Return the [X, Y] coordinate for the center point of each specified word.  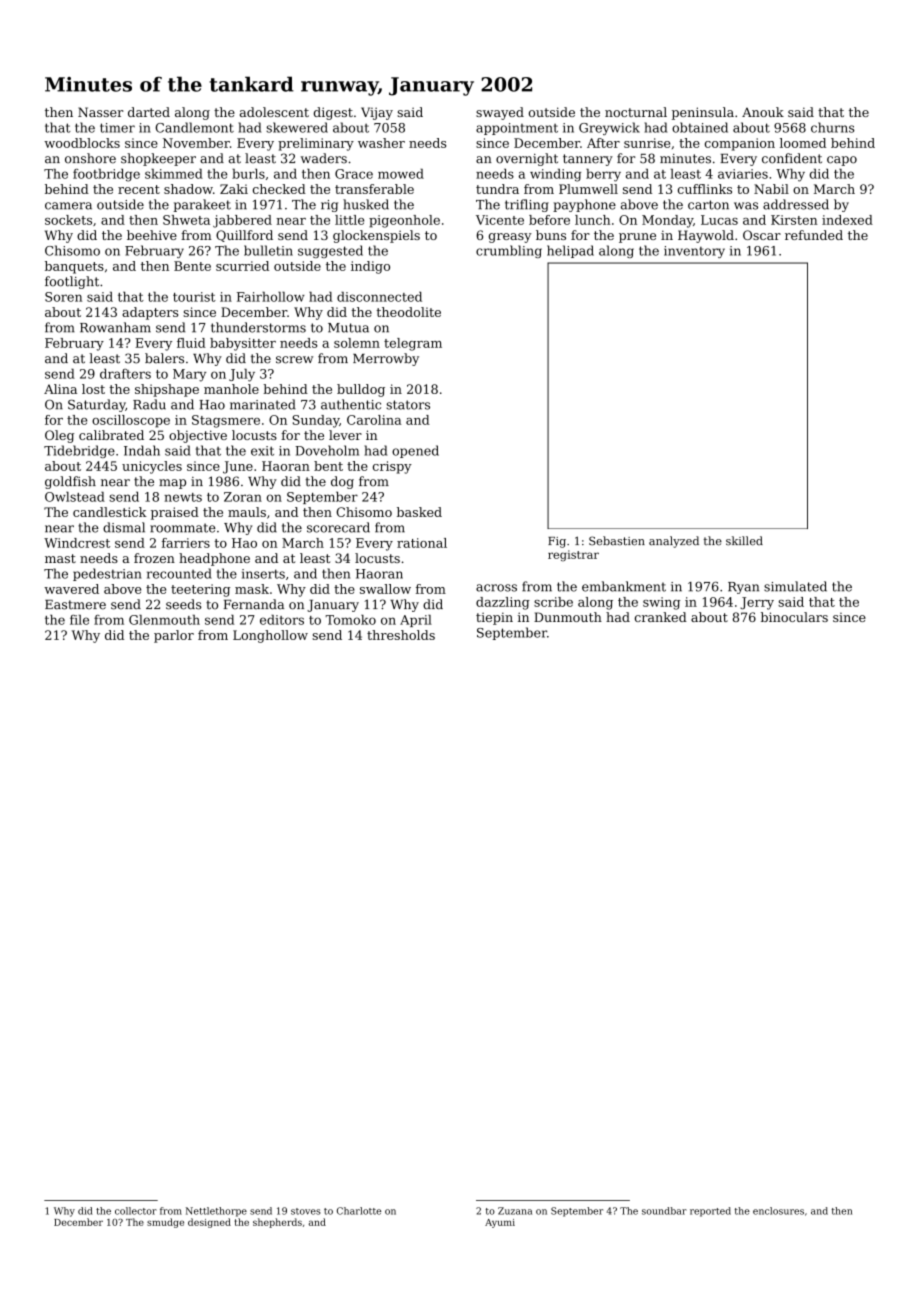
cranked [661, 617]
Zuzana [515, 1211]
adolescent [274, 112]
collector [136, 1211]
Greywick [609, 128]
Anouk [763, 112]
